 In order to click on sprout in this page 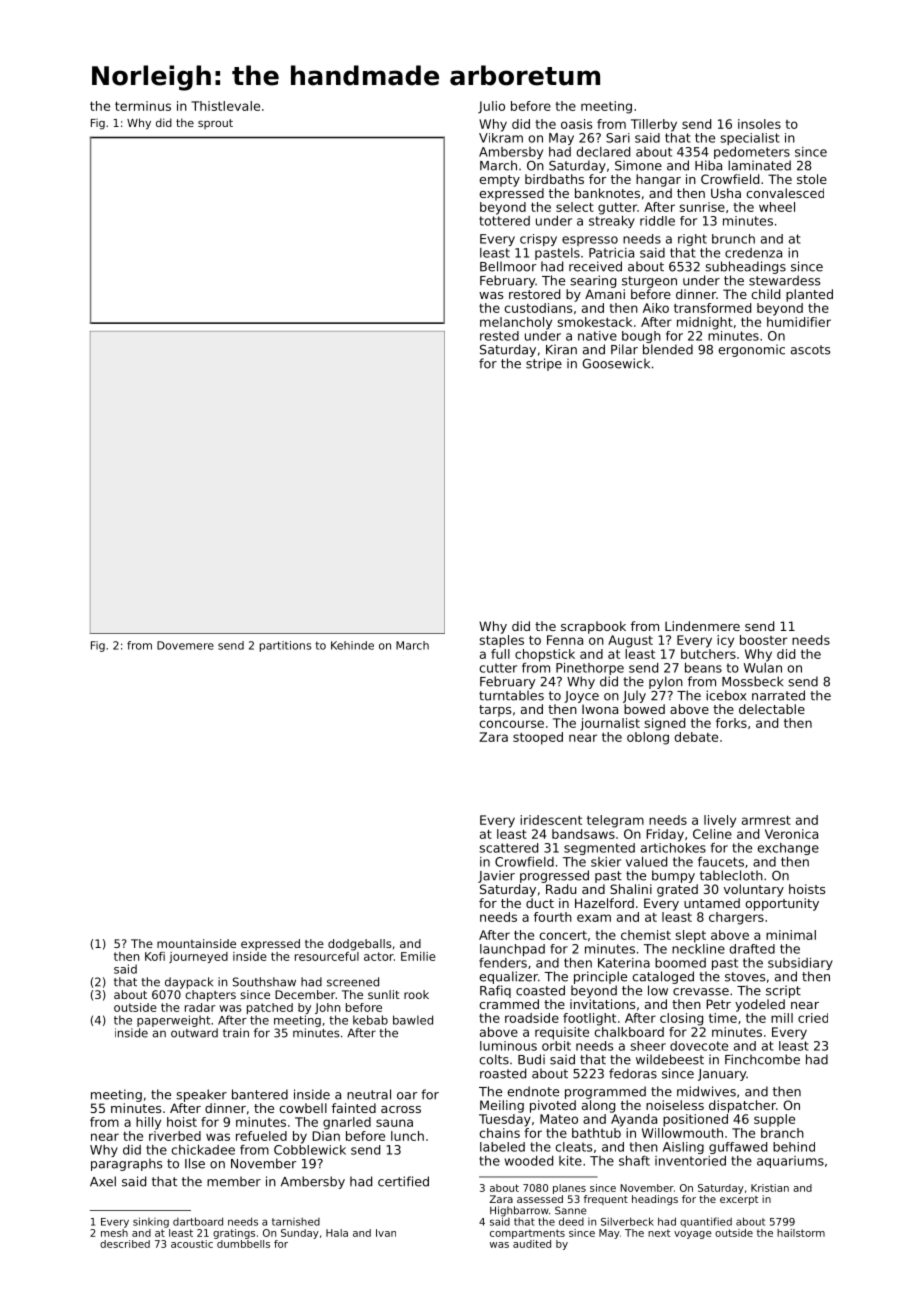, I will do `click(215, 124)`.
